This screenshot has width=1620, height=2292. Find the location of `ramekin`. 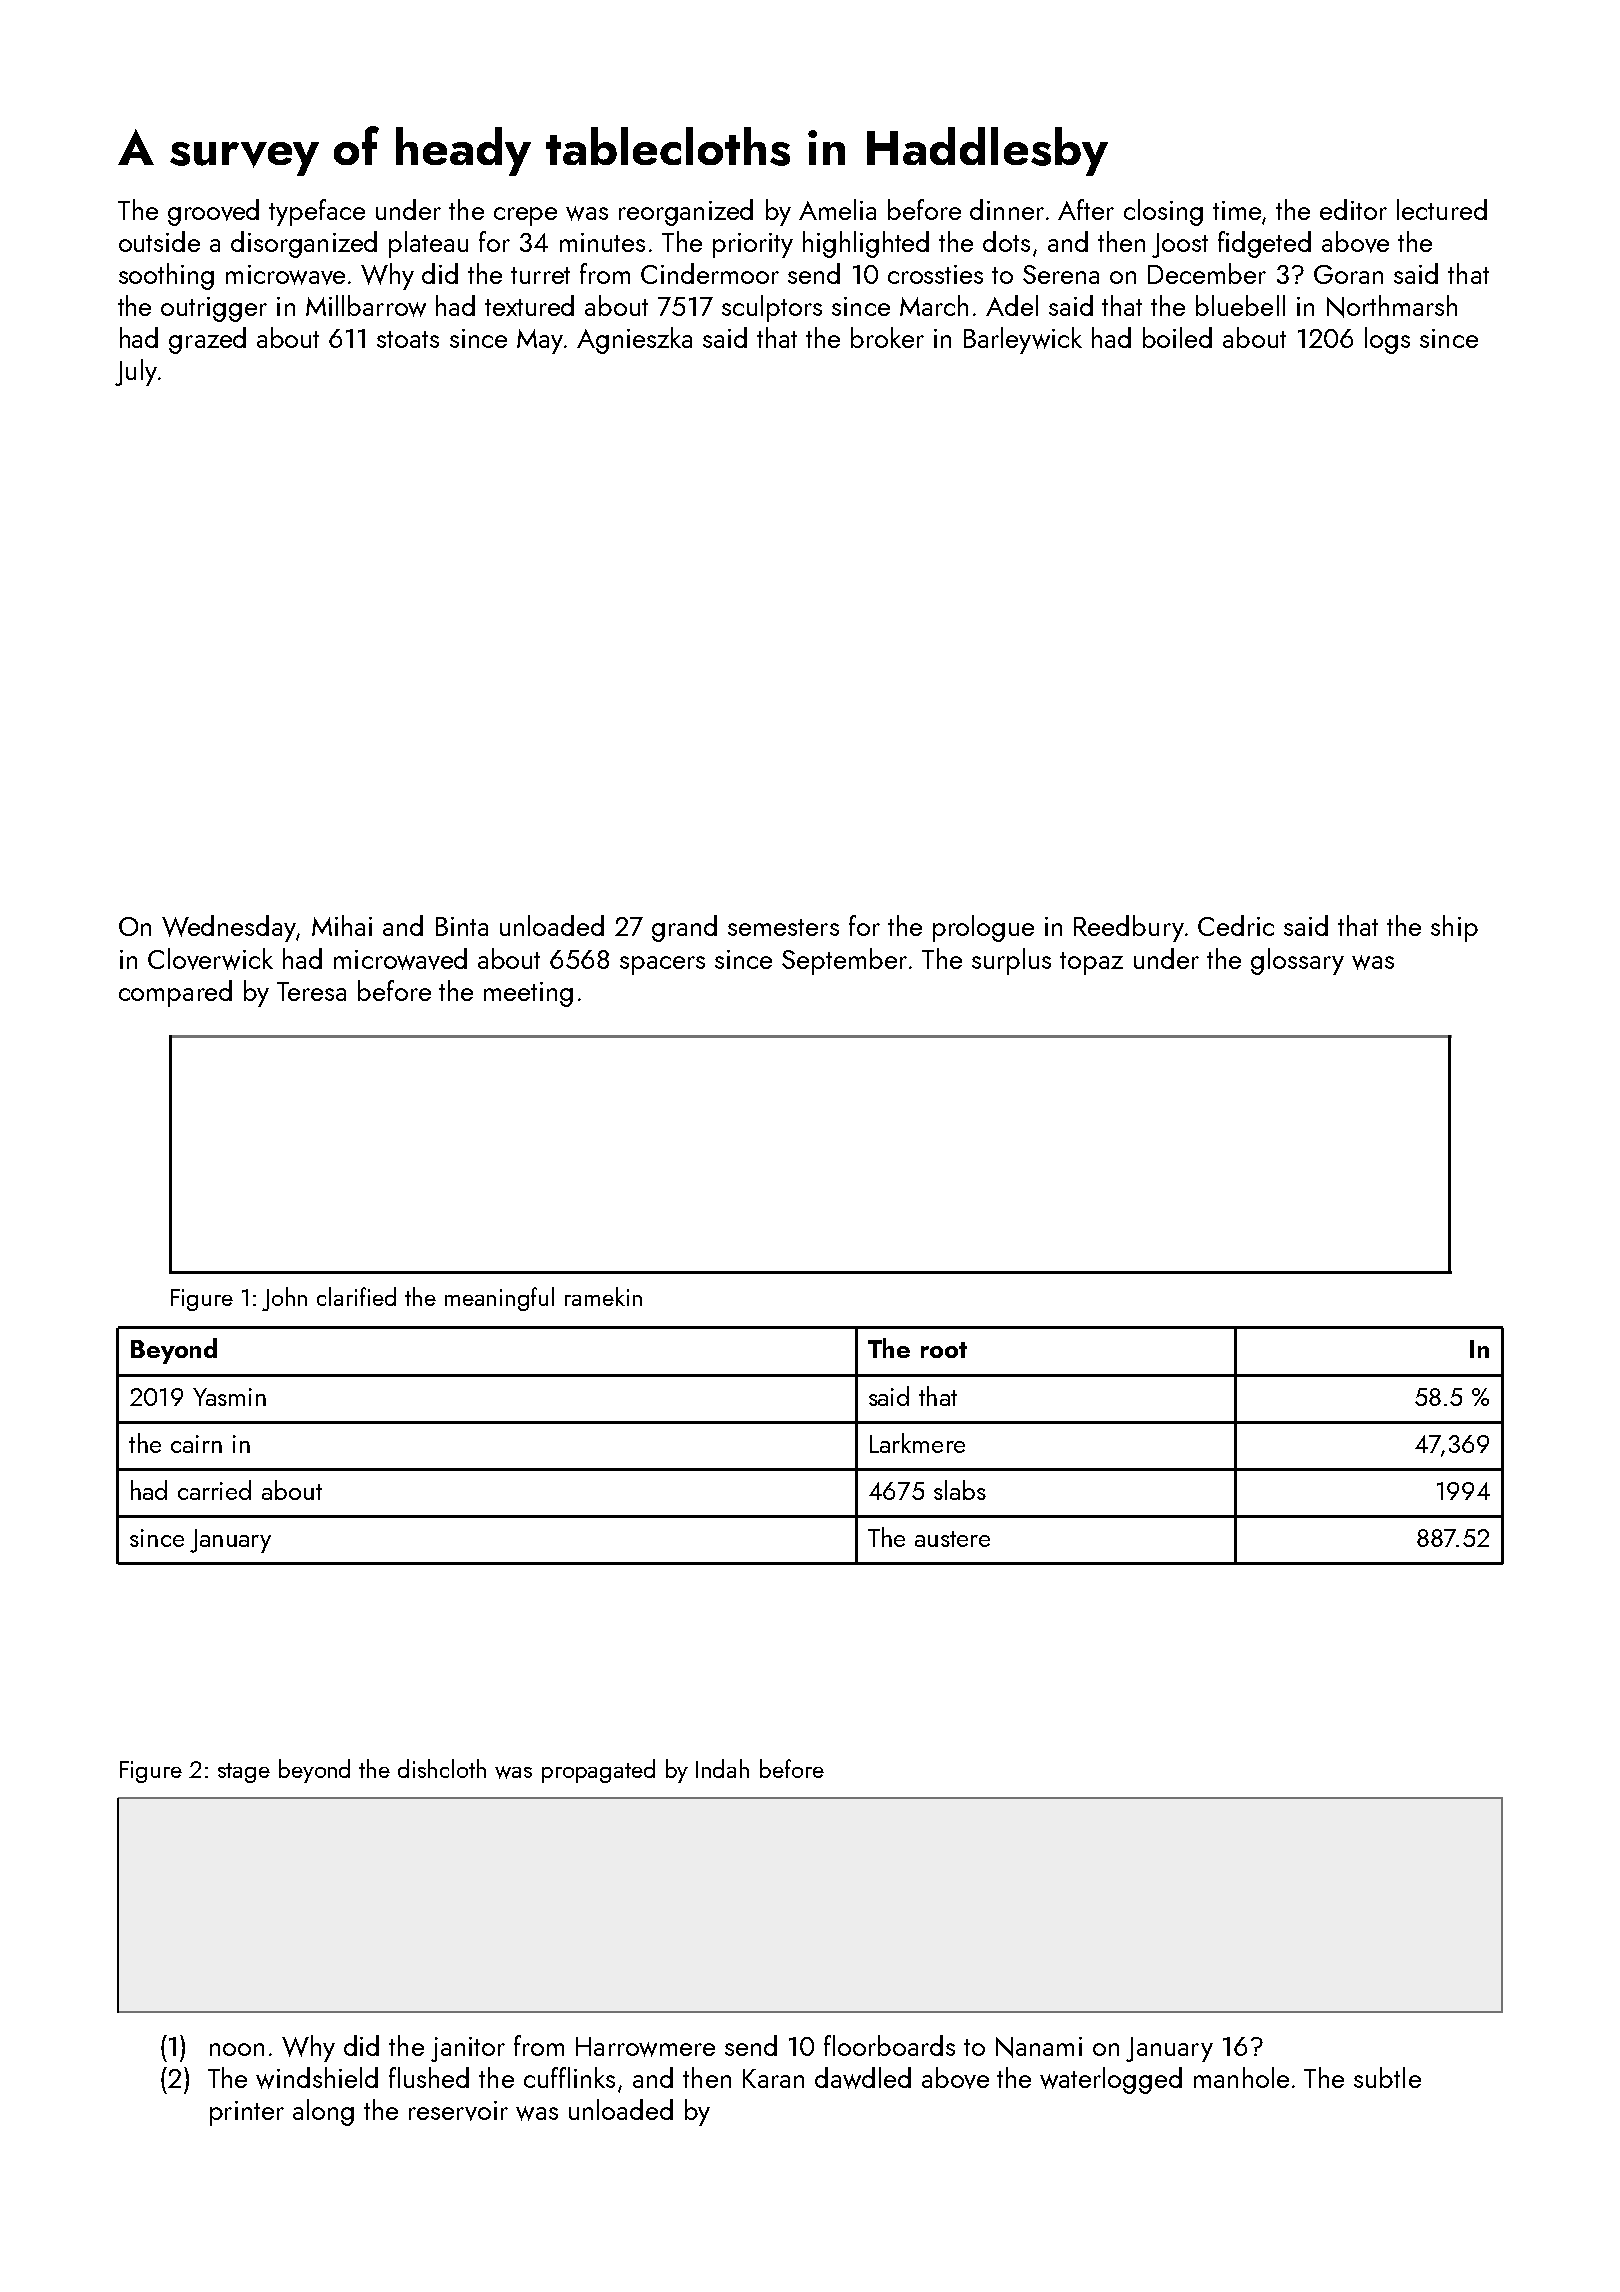

ramekin is located at coordinates (603, 1296).
